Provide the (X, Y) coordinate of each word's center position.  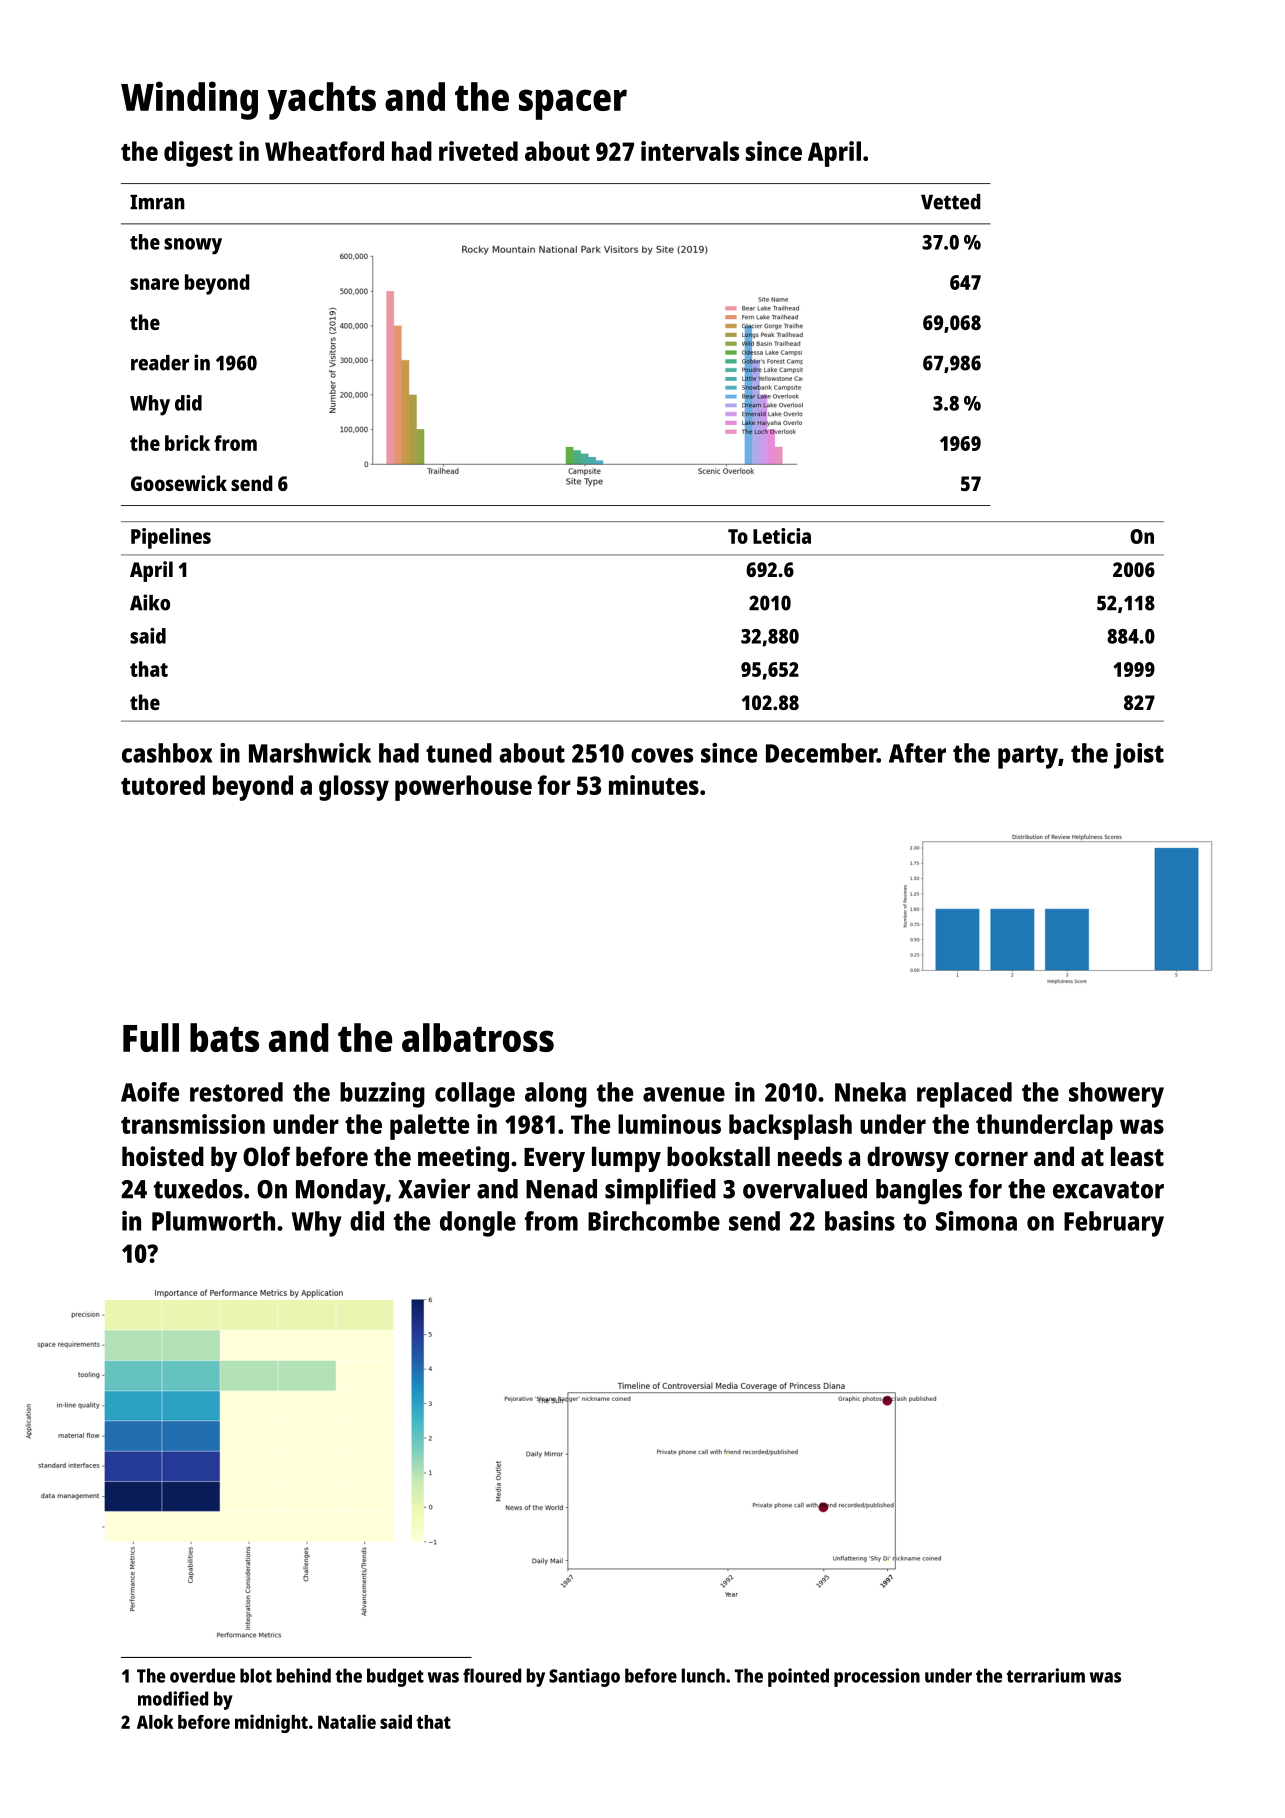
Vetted (951, 202)
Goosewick (179, 483)
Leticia (782, 536)
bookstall (718, 1156)
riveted (478, 151)
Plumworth (213, 1221)
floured (492, 1675)
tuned (459, 753)
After (917, 753)
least (1137, 1156)
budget (395, 1677)
